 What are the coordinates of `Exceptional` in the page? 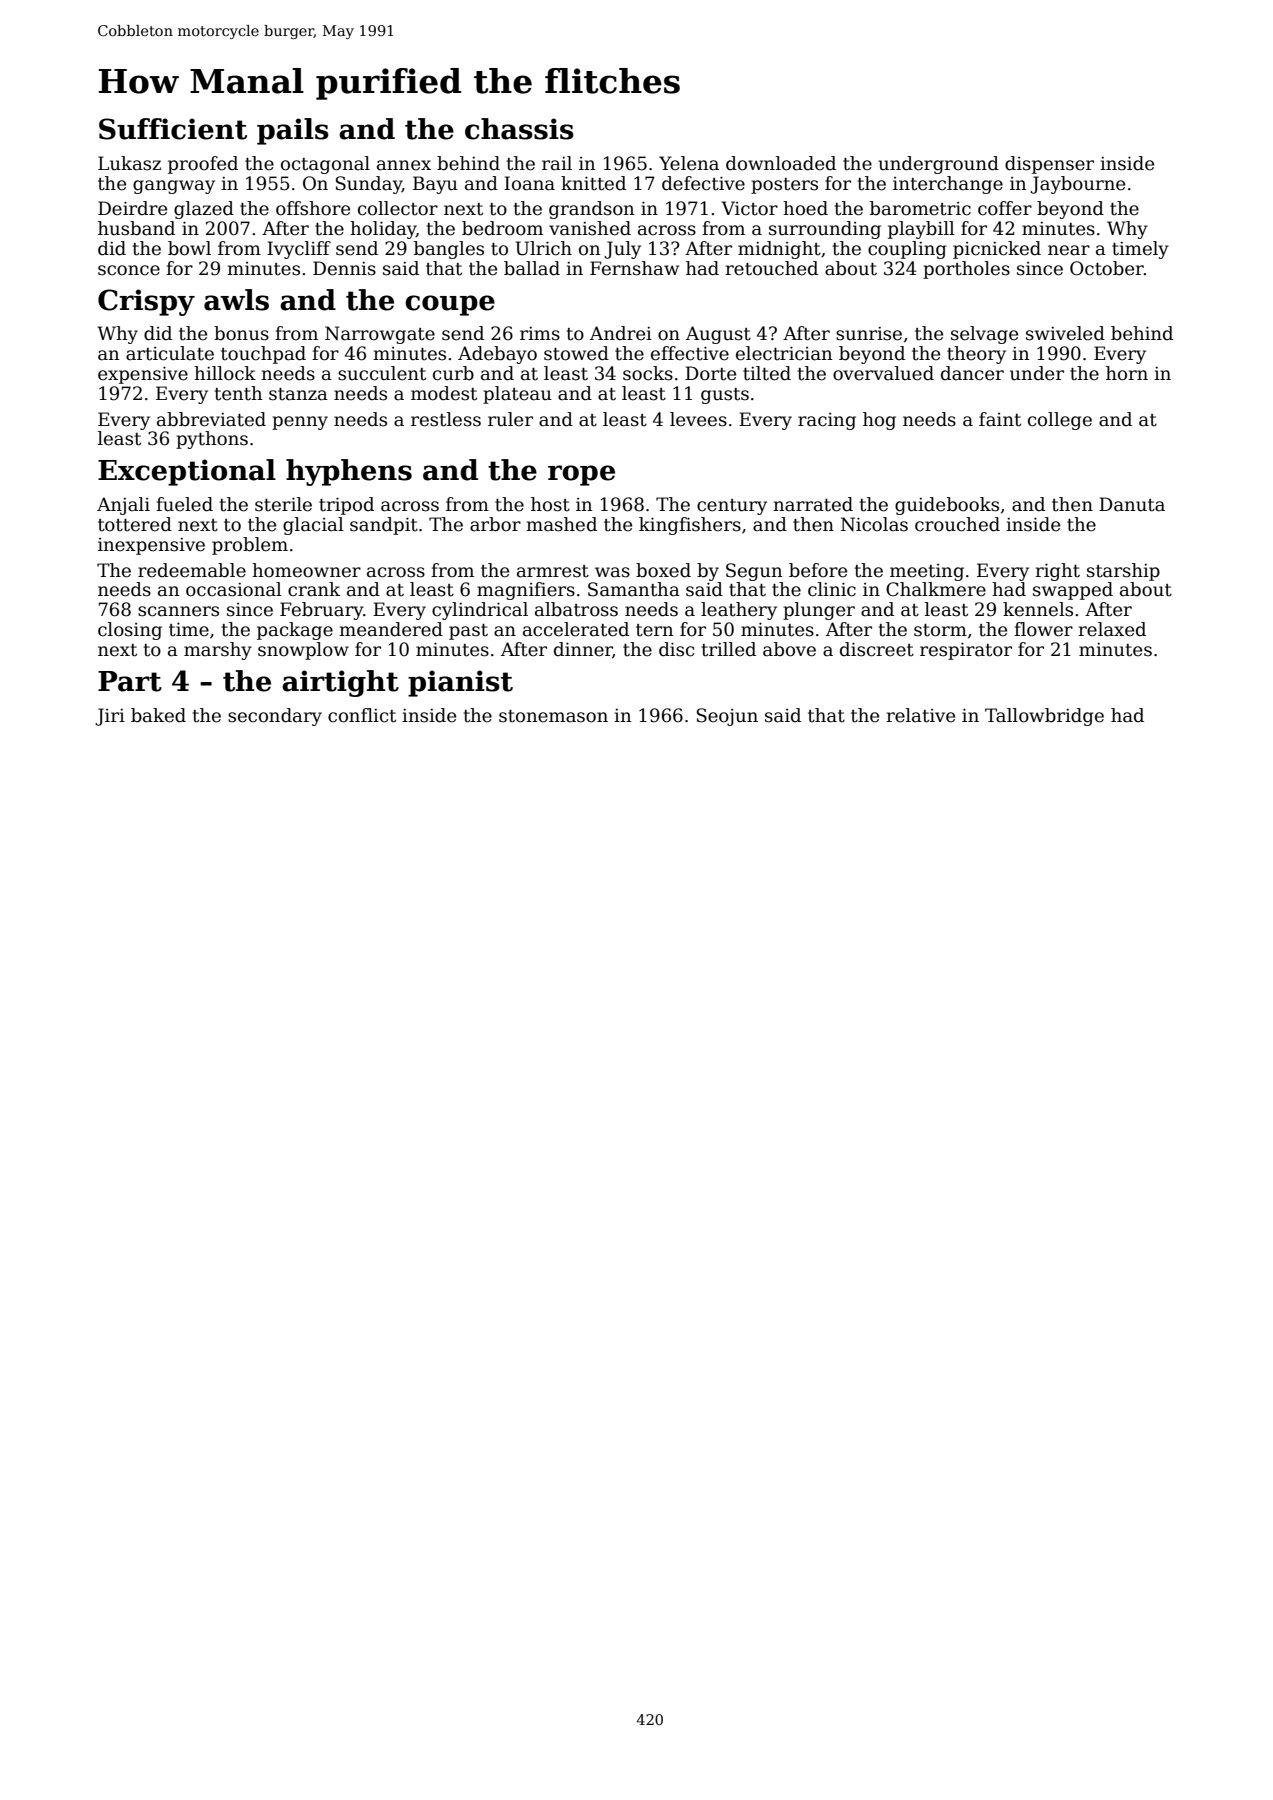 It's located at (187, 472).
